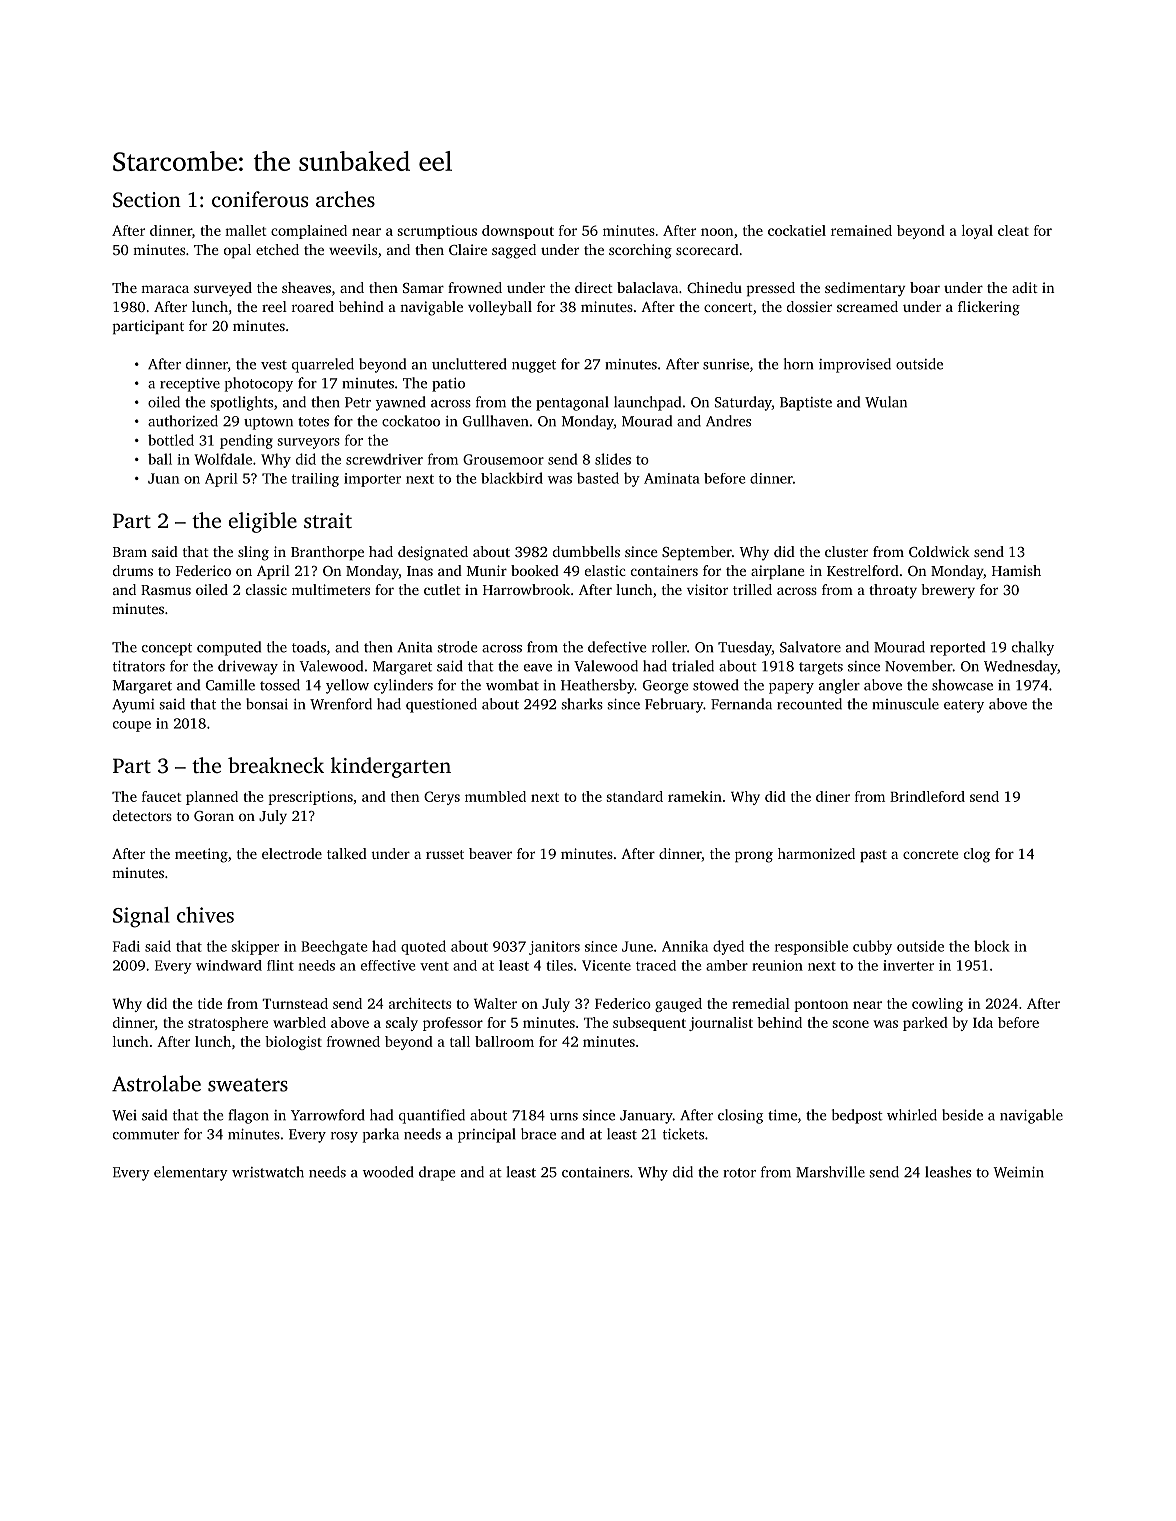 Image resolution: width=1176 pixels, height=1521 pixels. What do you see at coordinates (635, 796) in the image?
I see `standard` at bounding box center [635, 796].
